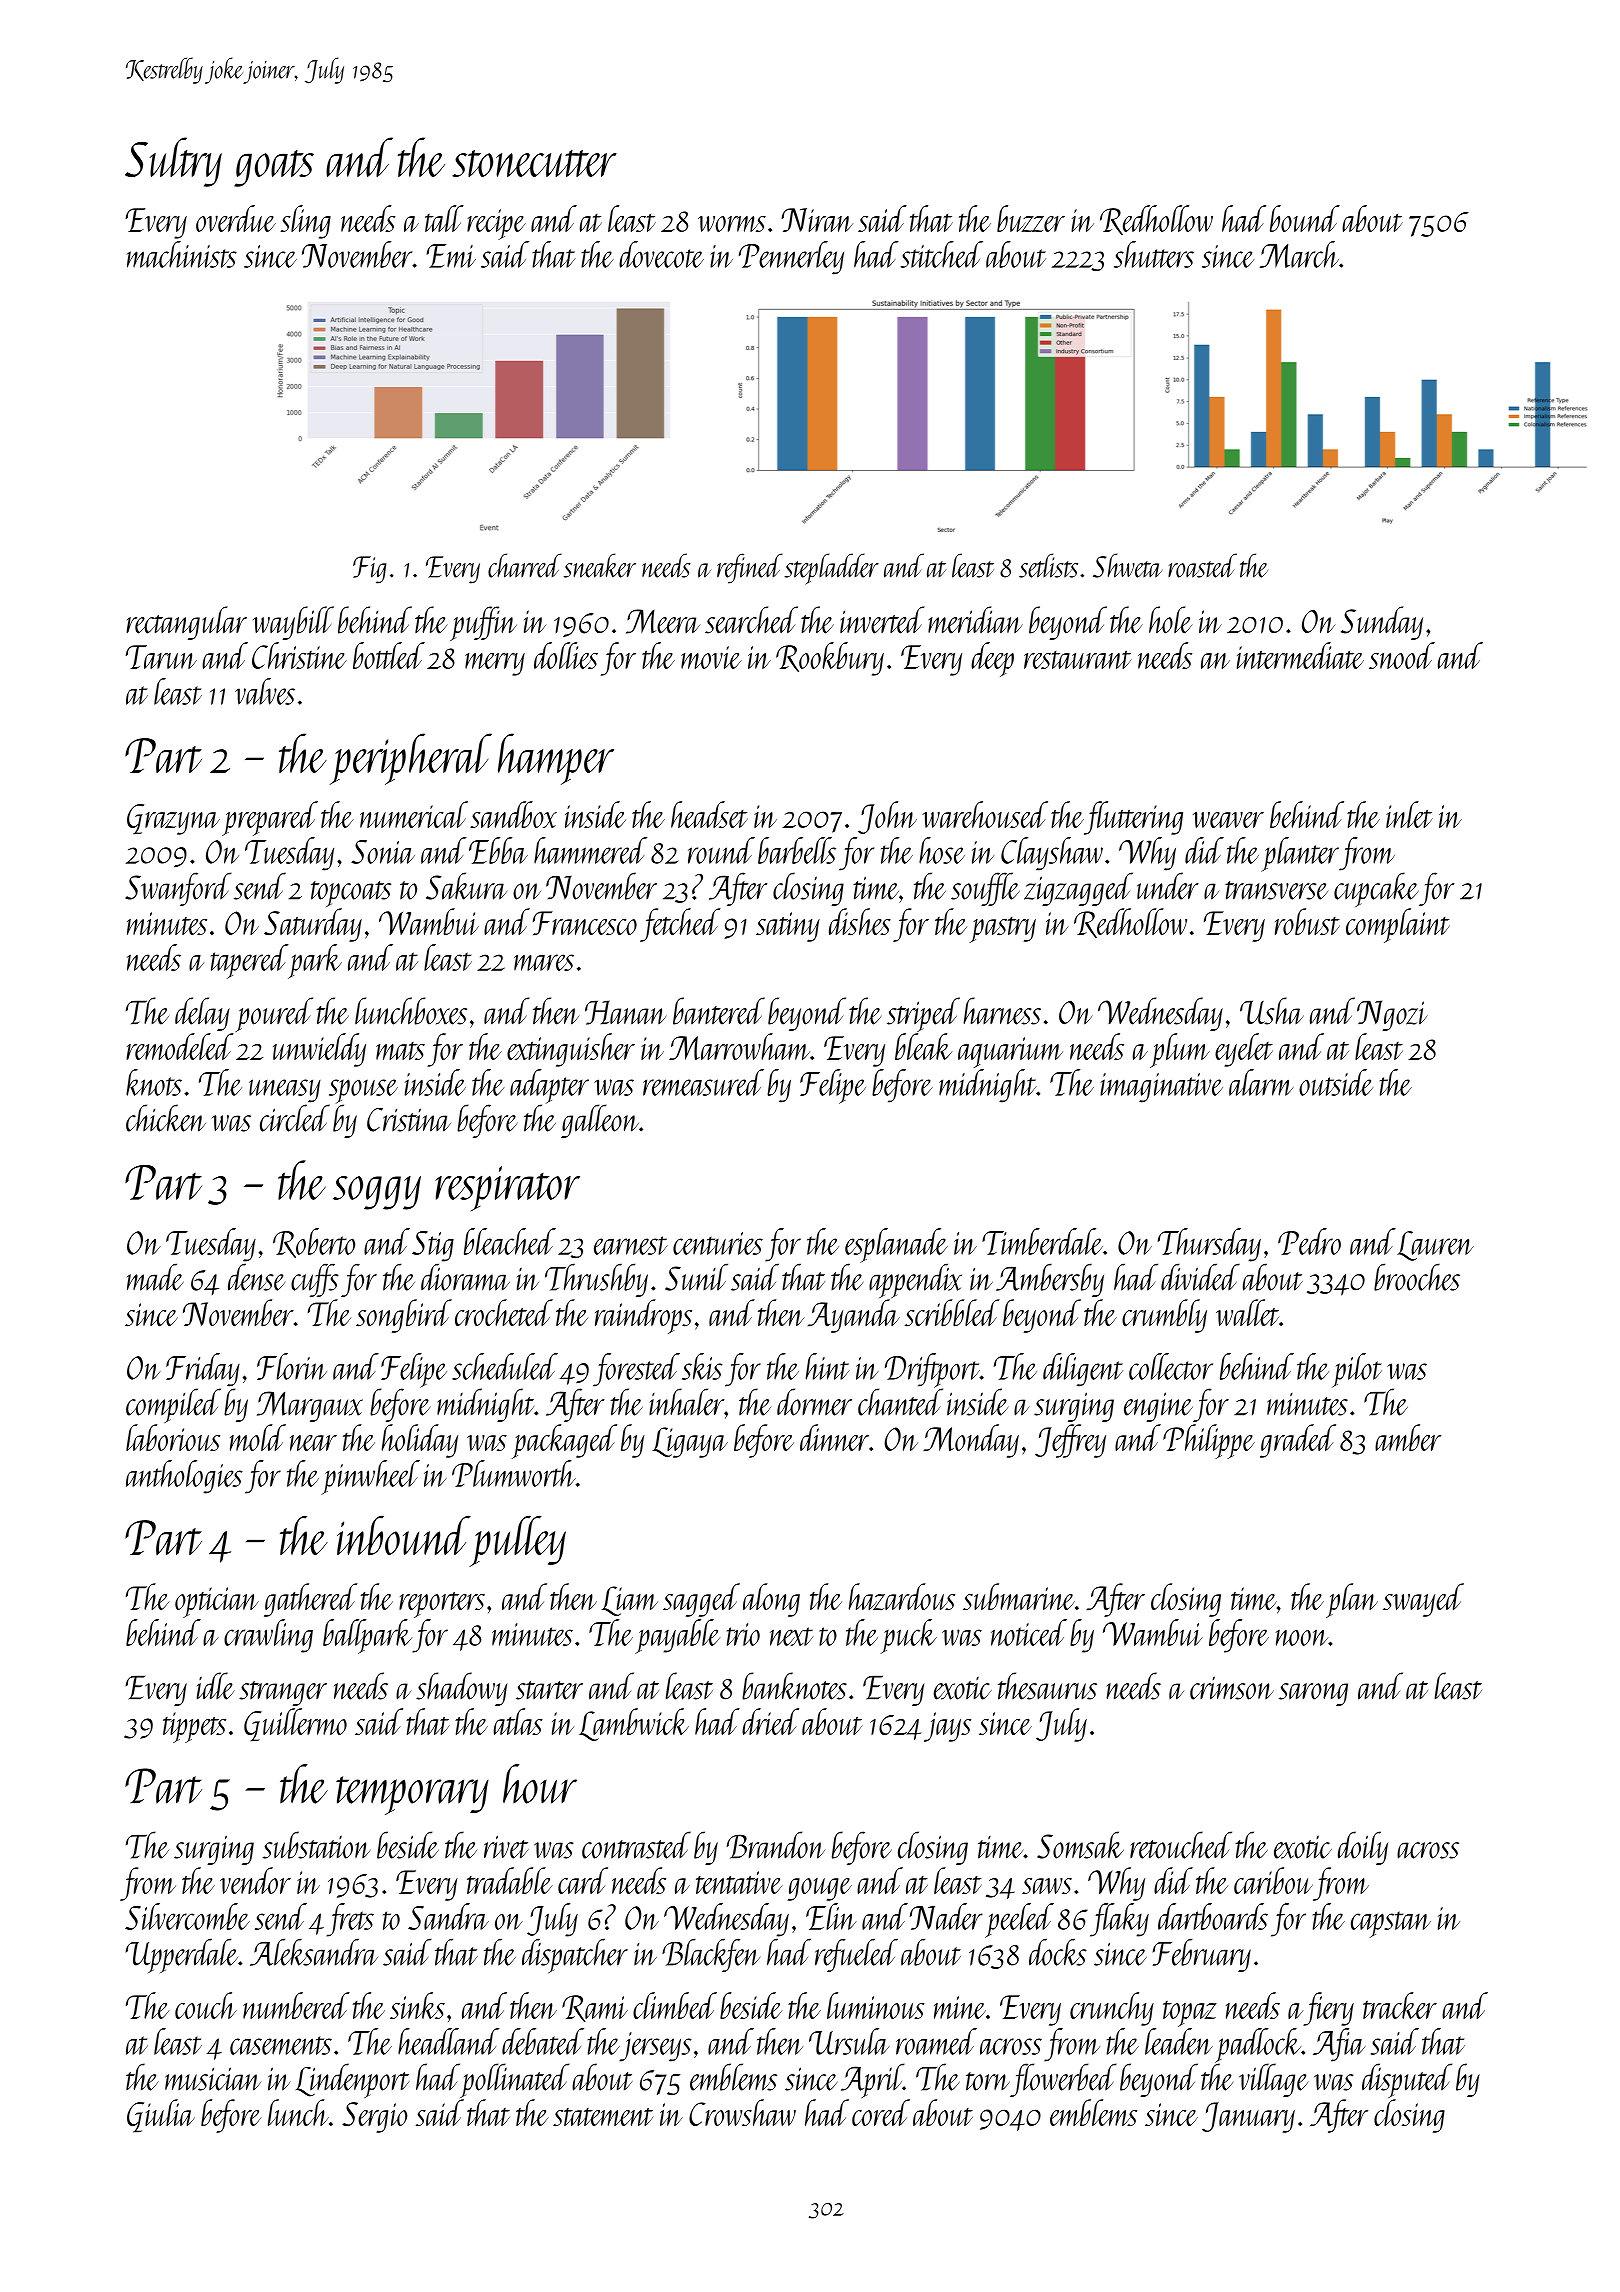  I want to click on cored, so click(881, 2112).
